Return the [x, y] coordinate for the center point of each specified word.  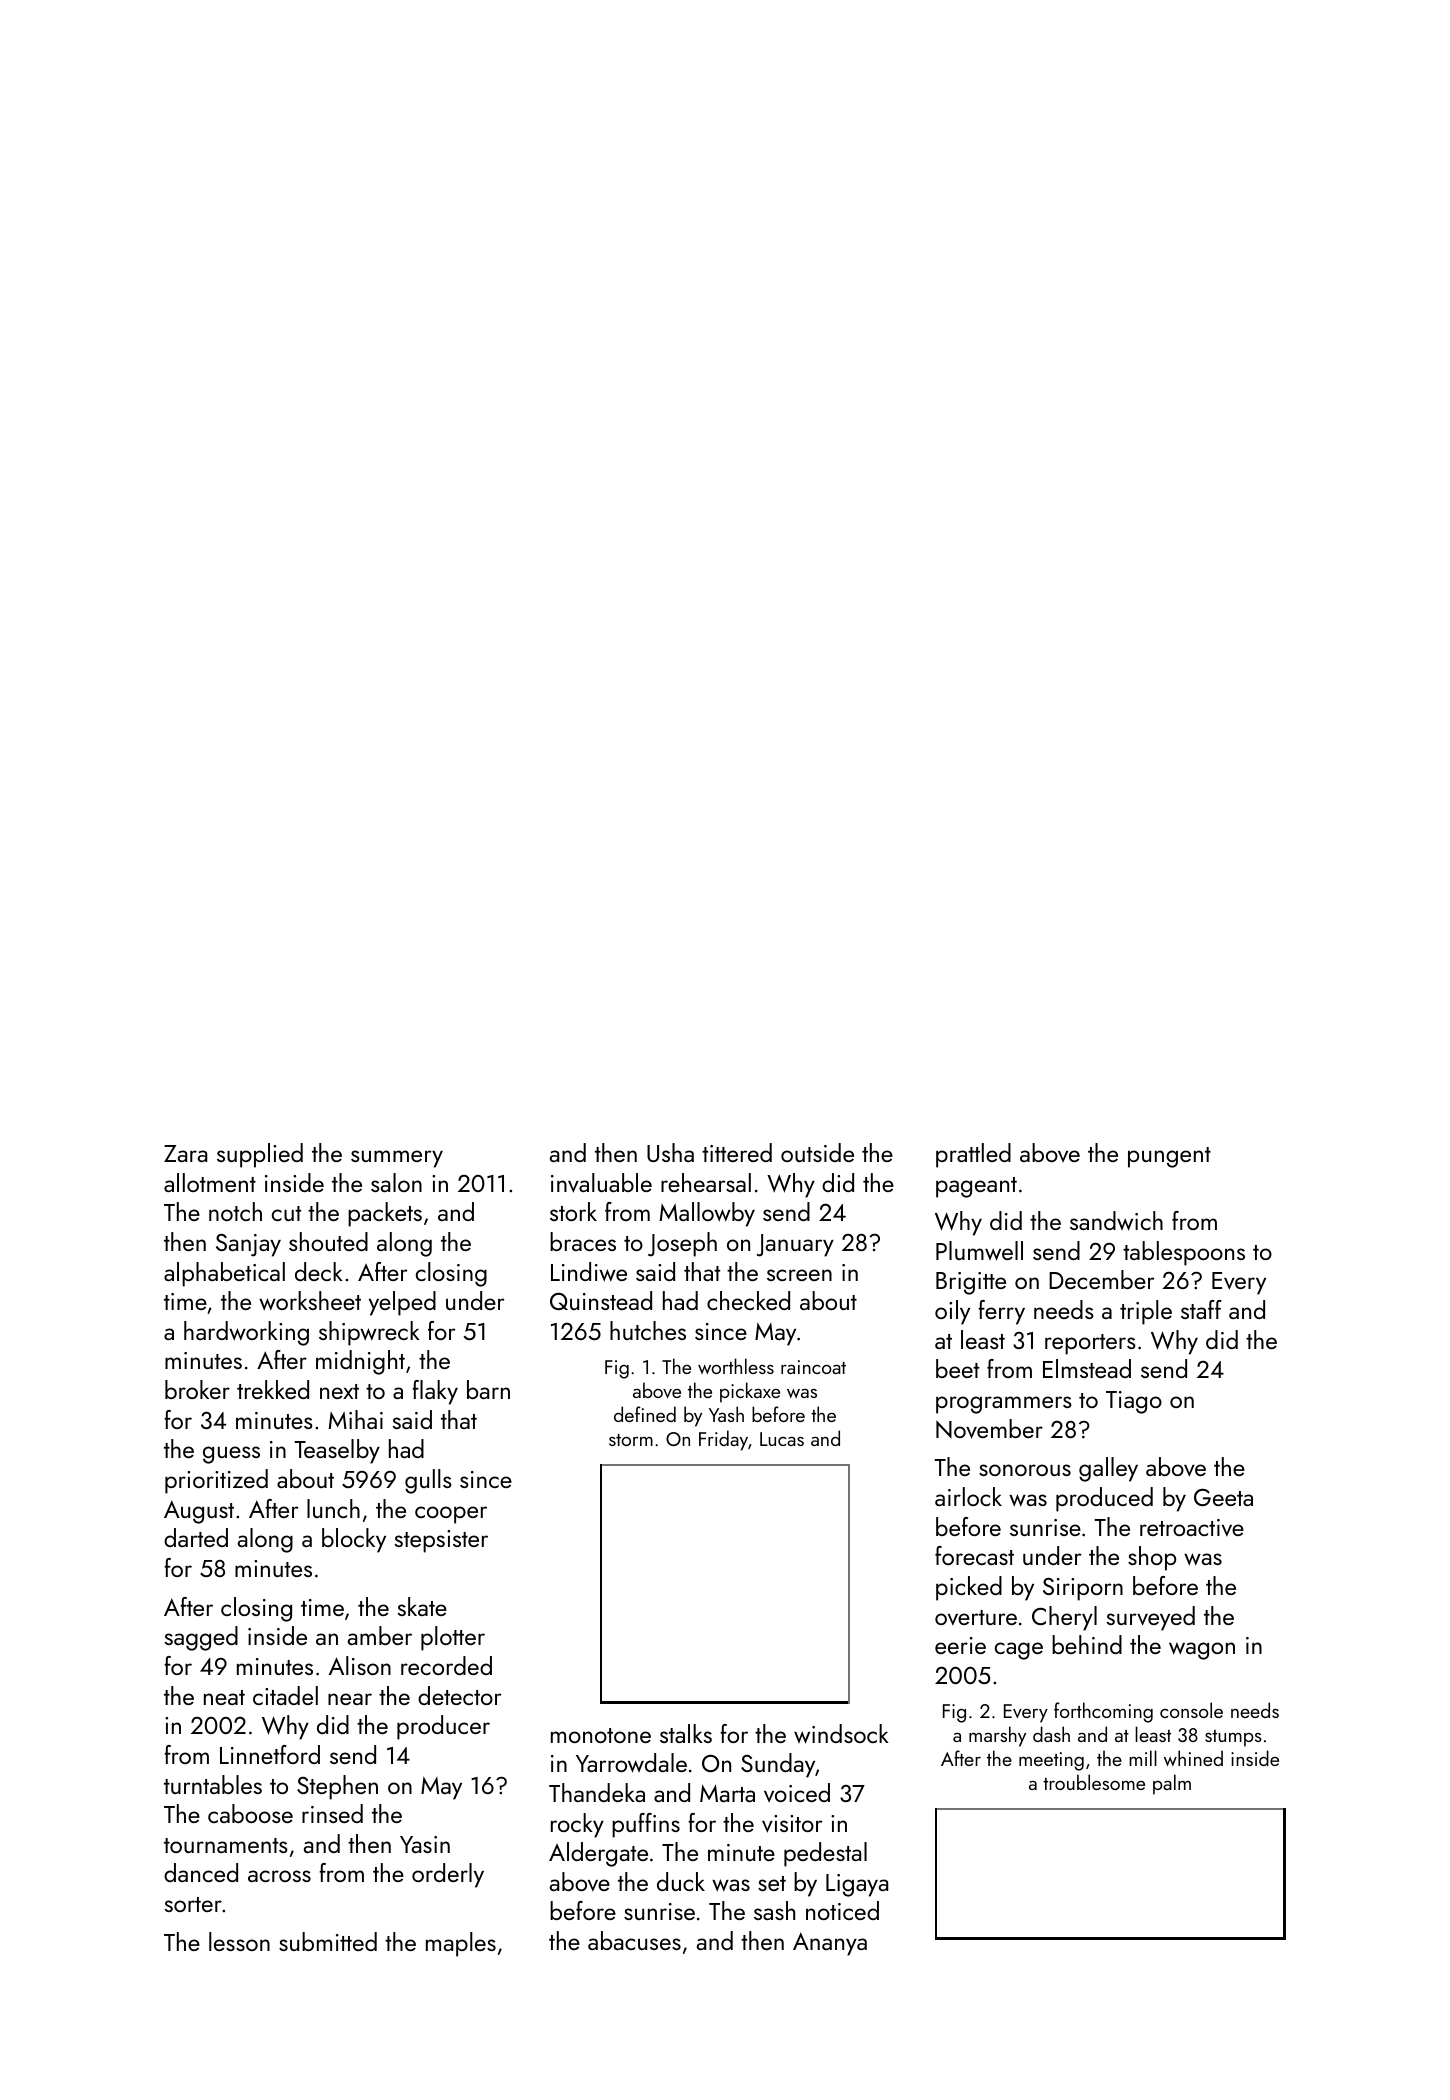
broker [197, 1389]
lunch [333, 1508]
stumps [1233, 1738]
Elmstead [1087, 1368]
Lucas [782, 1439]
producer [443, 1727]
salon [396, 1182]
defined [645, 1414]
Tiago [1134, 1402]
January [795, 1245]
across [279, 1876]
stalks [686, 1733]
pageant [976, 1187]
